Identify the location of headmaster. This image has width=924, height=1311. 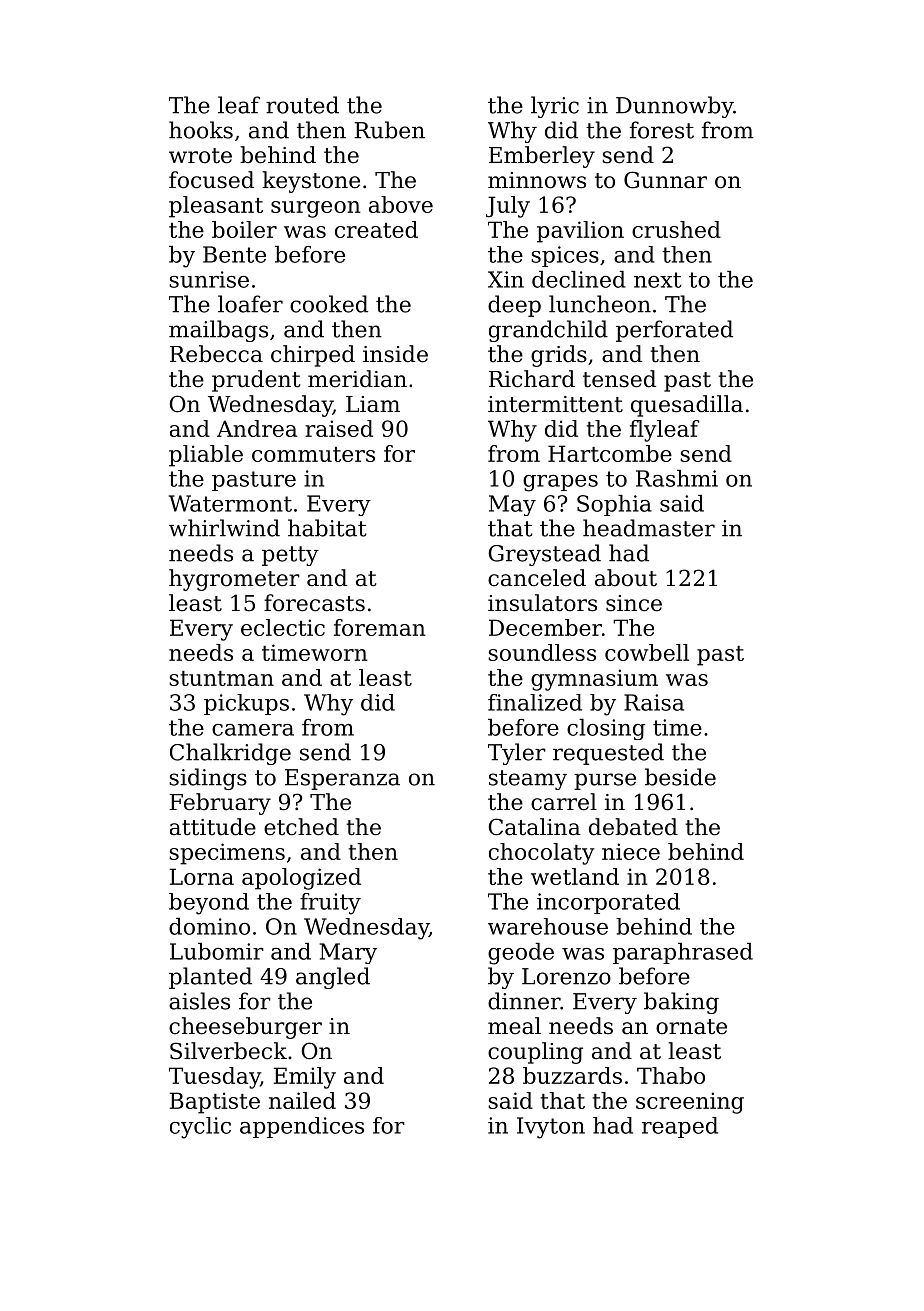
(649, 528).
